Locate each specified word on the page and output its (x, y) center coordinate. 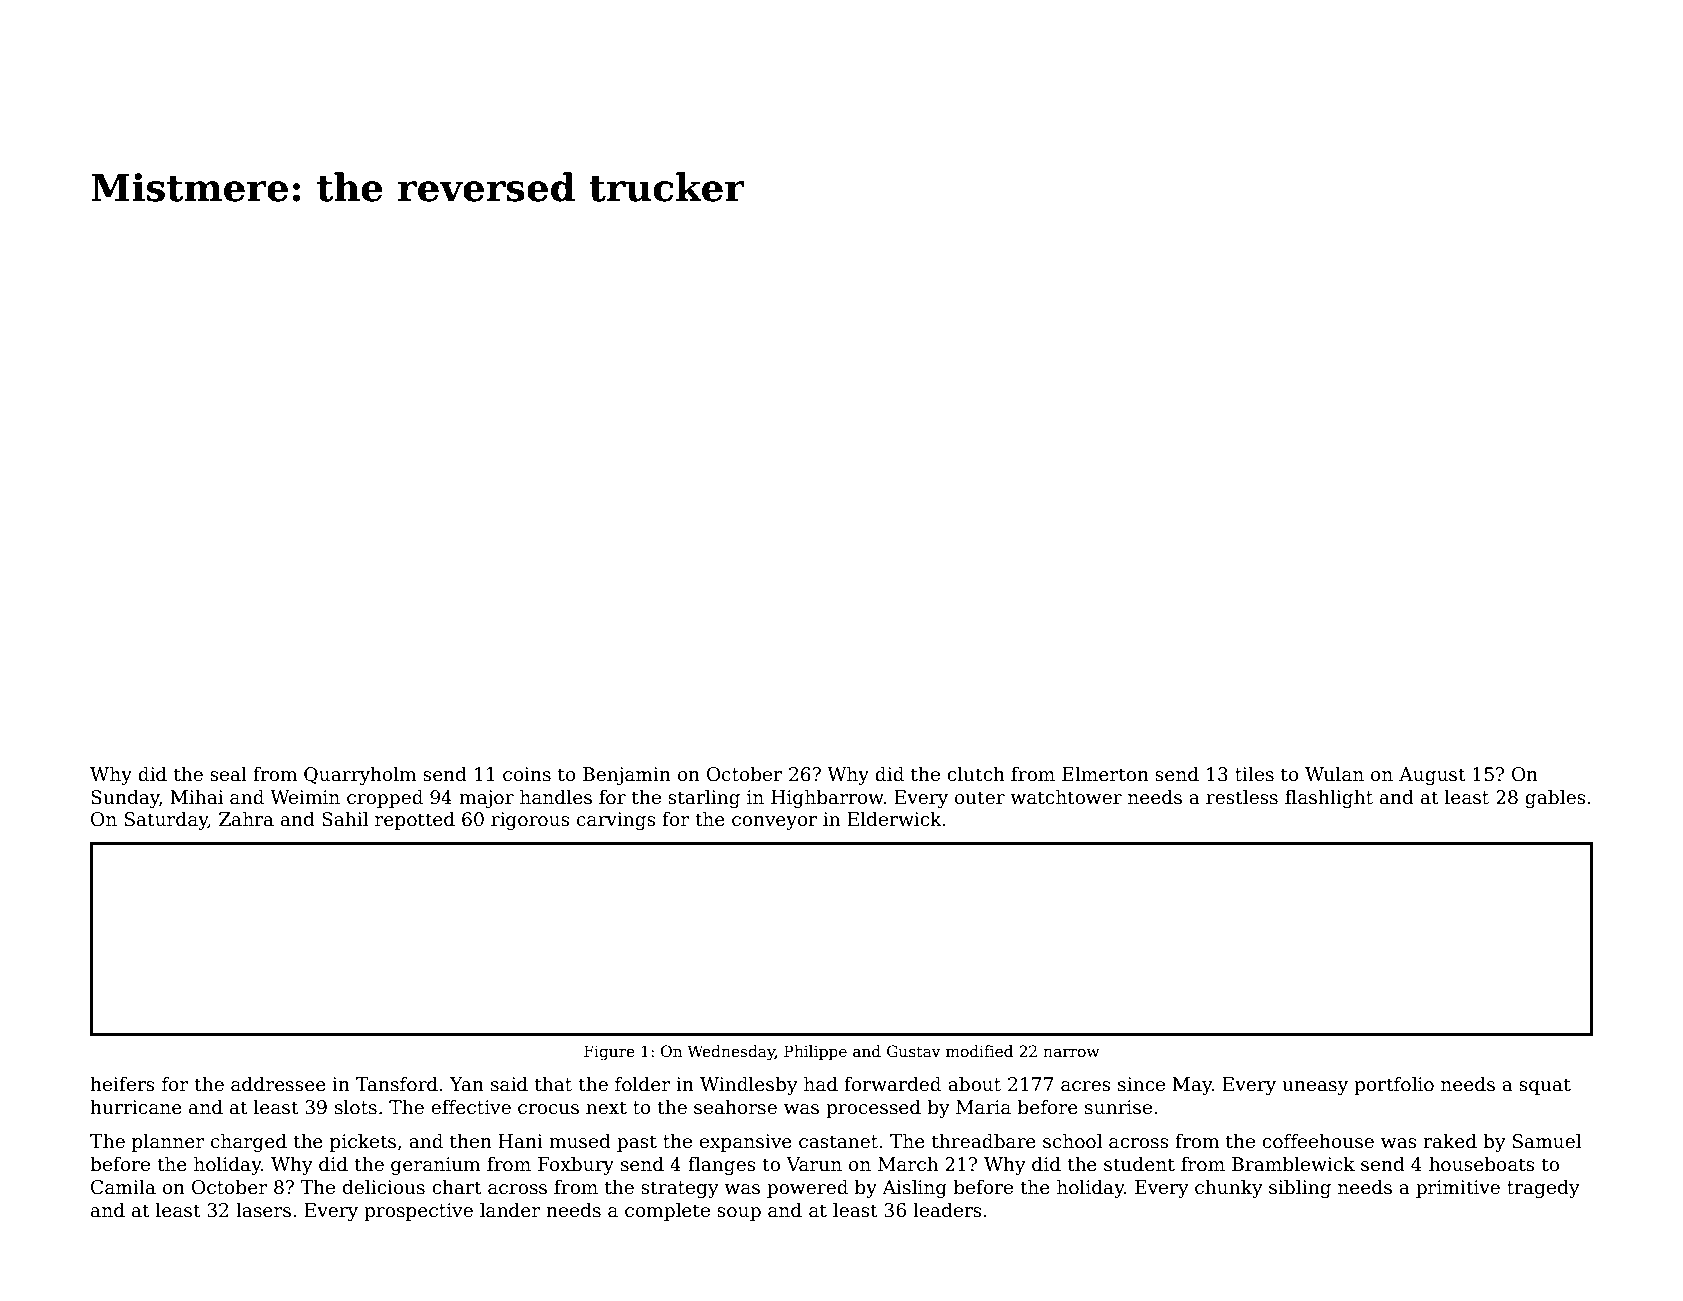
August (1432, 776)
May (1192, 1086)
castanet (838, 1142)
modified (979, 1051)
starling (704, 798)
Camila (123, 1187)
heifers (122, 1084)
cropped (385, 798)
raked (1450, 1141)
